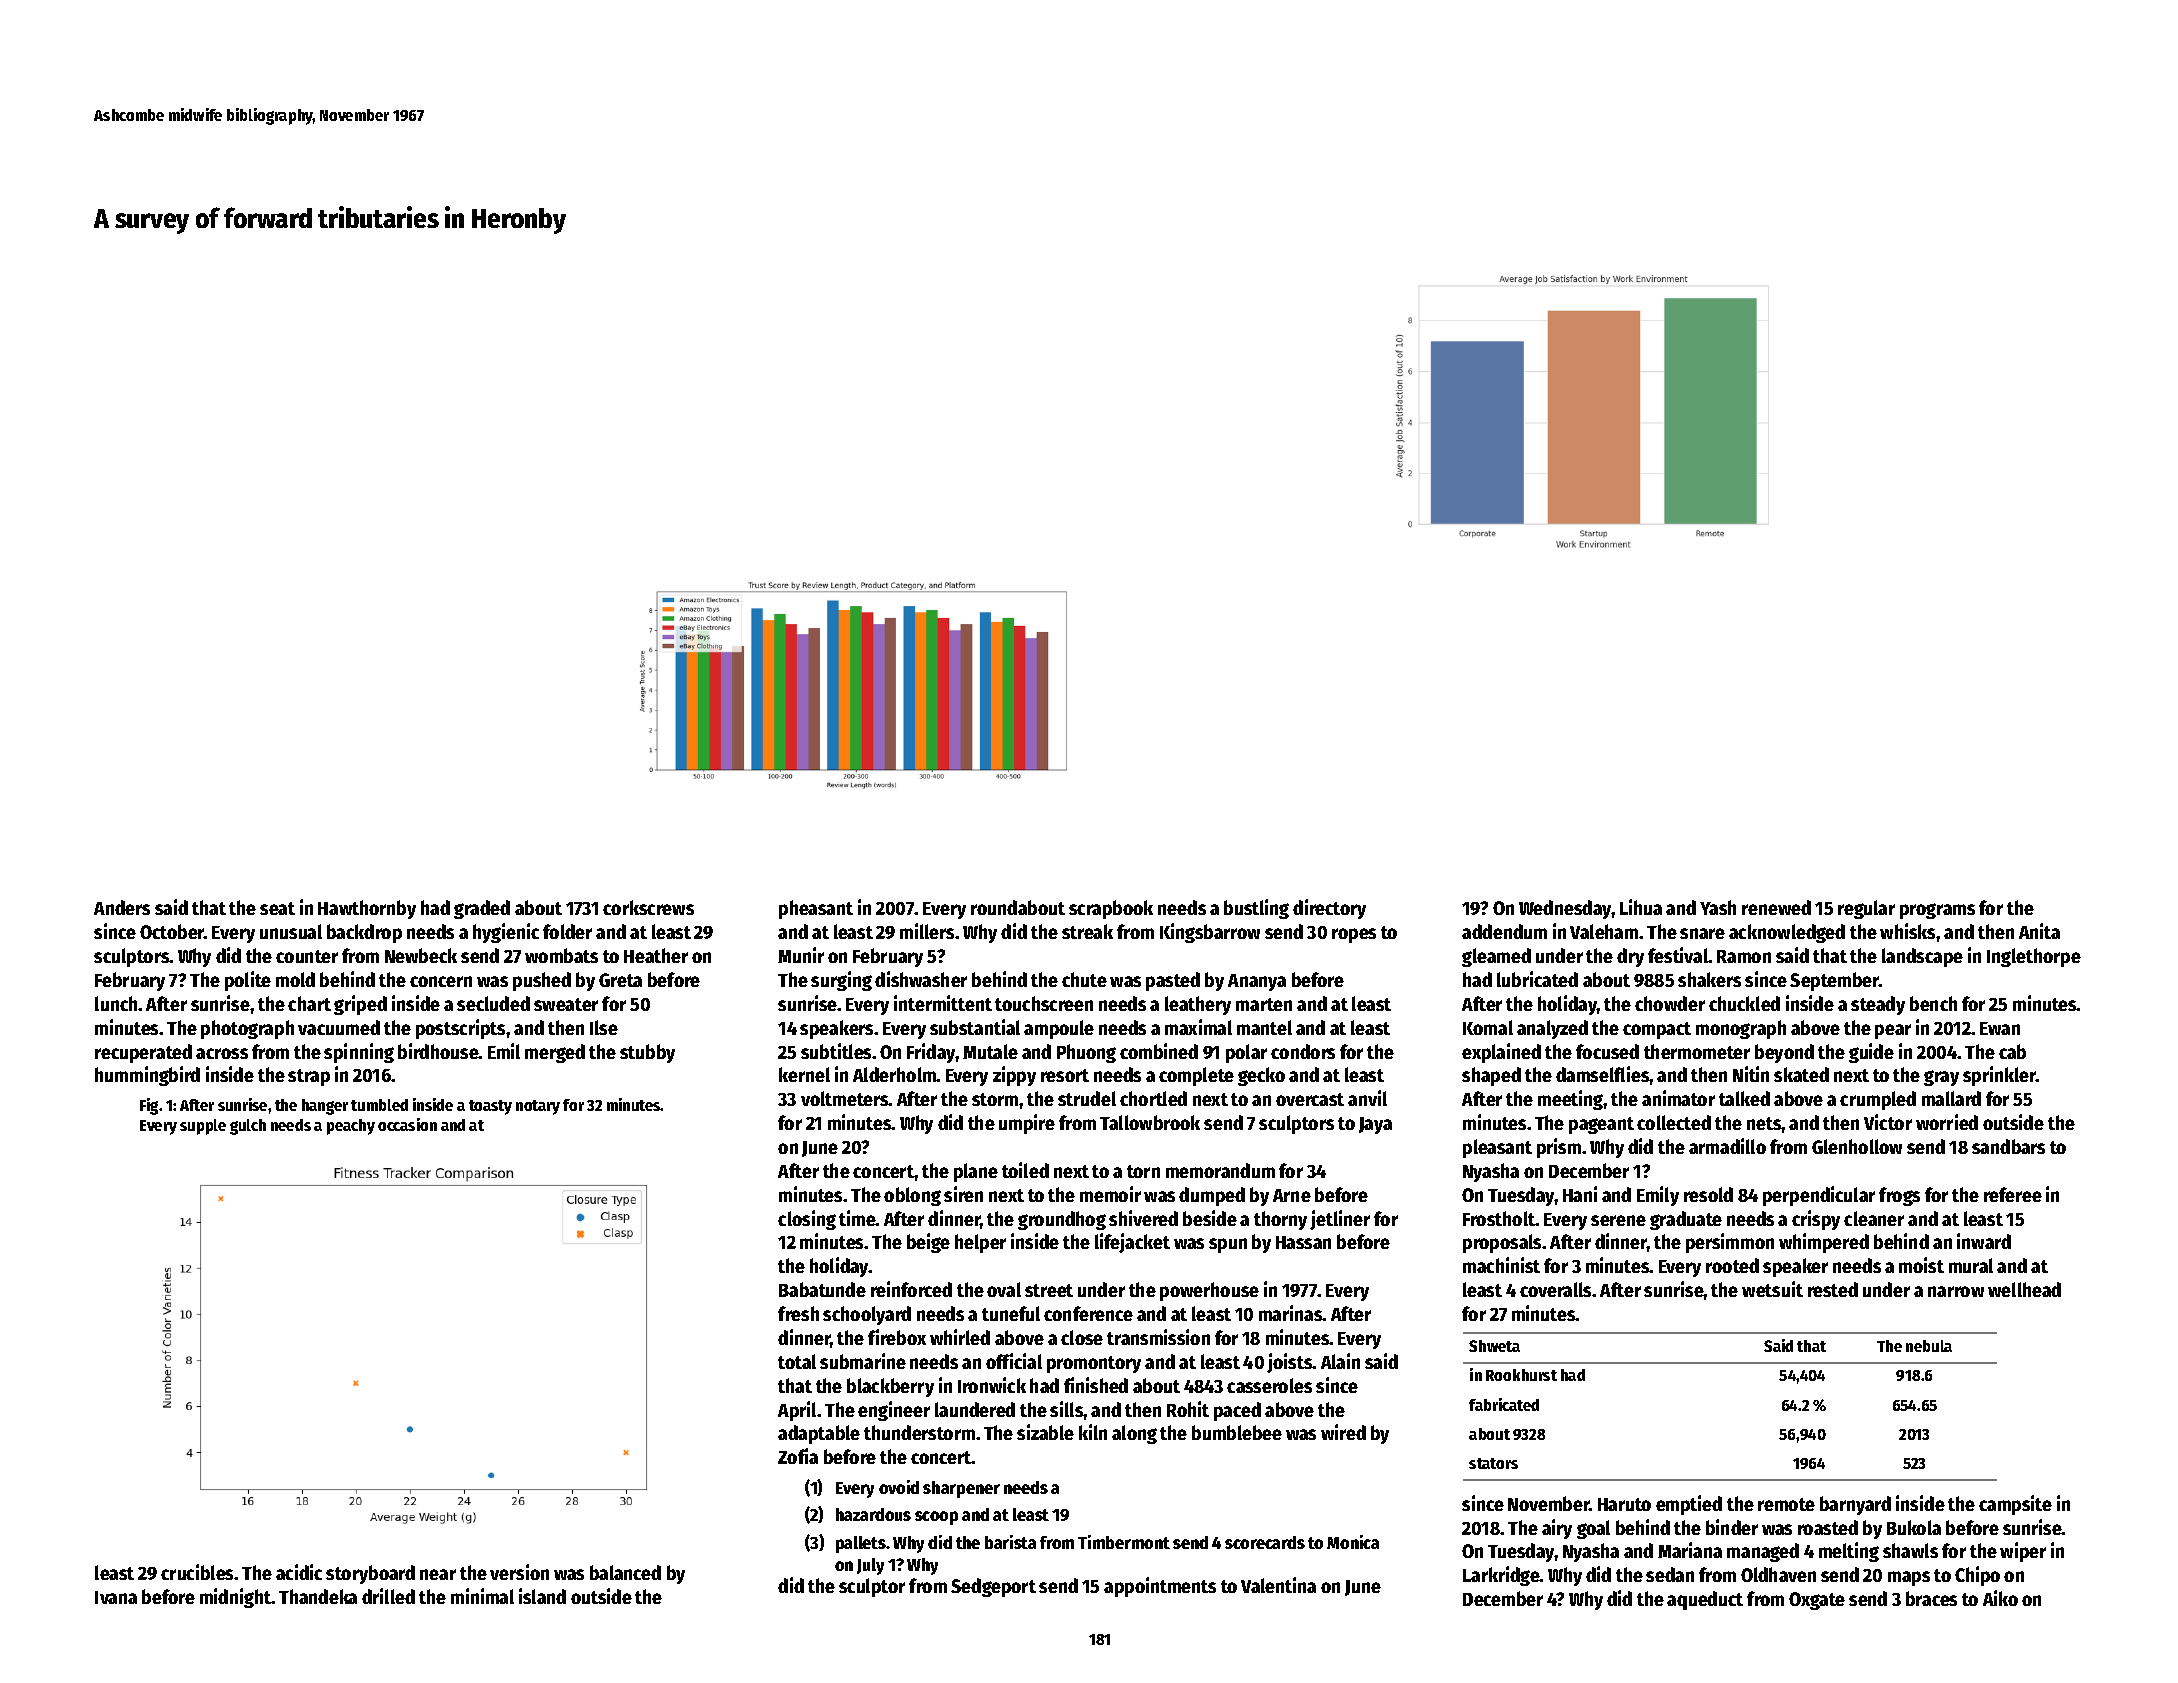 Image resolution: width=2178 pixels, height=1683 pixels. Describe the element at coordinates (807, 1220) in the screenshot. I see `closing` at that location.
